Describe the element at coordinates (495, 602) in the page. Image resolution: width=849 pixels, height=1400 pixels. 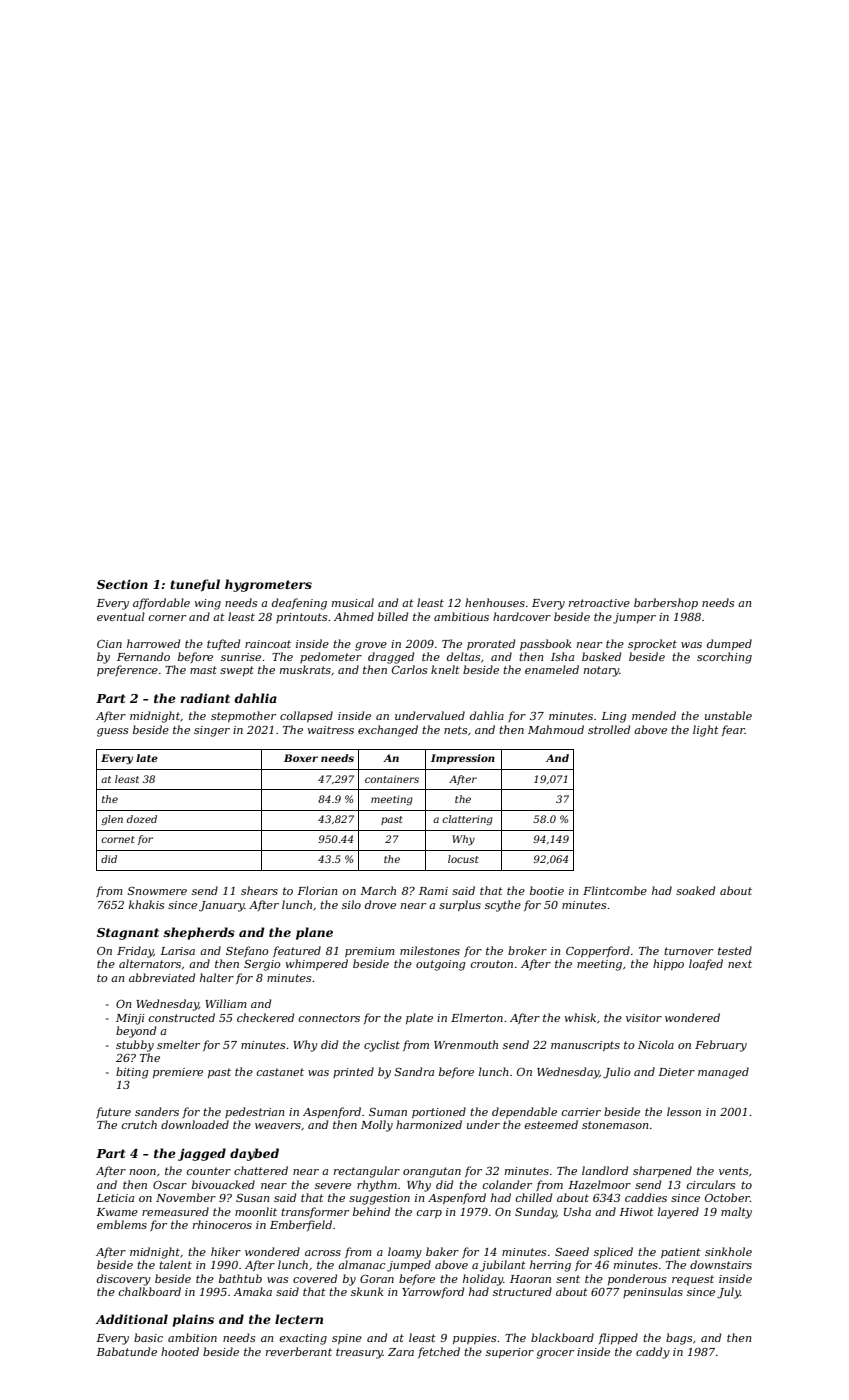
I see `henhouses` at that location.
